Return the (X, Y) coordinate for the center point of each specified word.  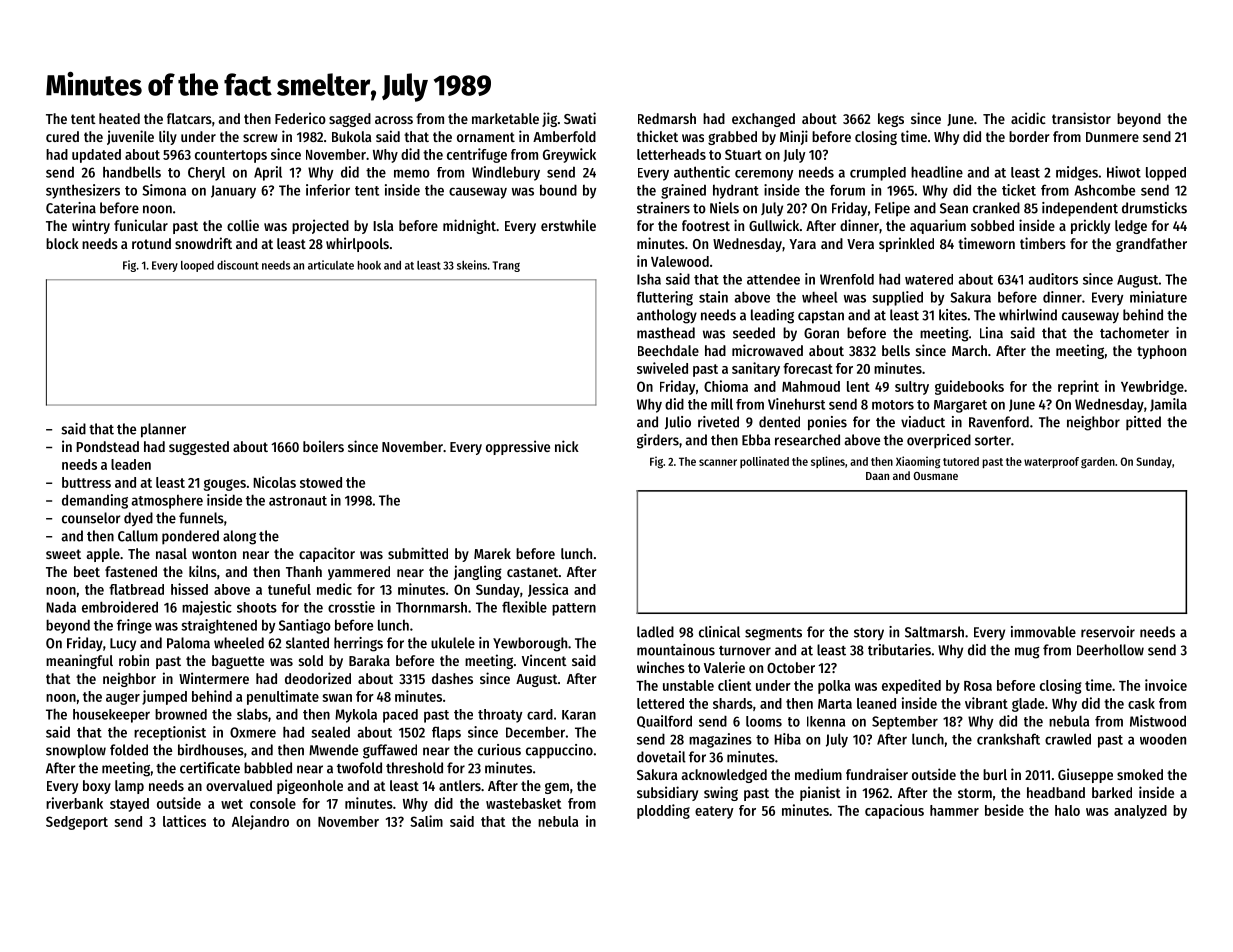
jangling (478, 572)
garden (1098, 463)
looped (197, 266)
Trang (506, 266)
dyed (138, 519)
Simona (164, 190)
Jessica (548, 590)
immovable (1043, 632)
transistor (1081, 118)
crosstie (351, 607)
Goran (821, 333)
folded (129, 750)
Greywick (569, 155)
